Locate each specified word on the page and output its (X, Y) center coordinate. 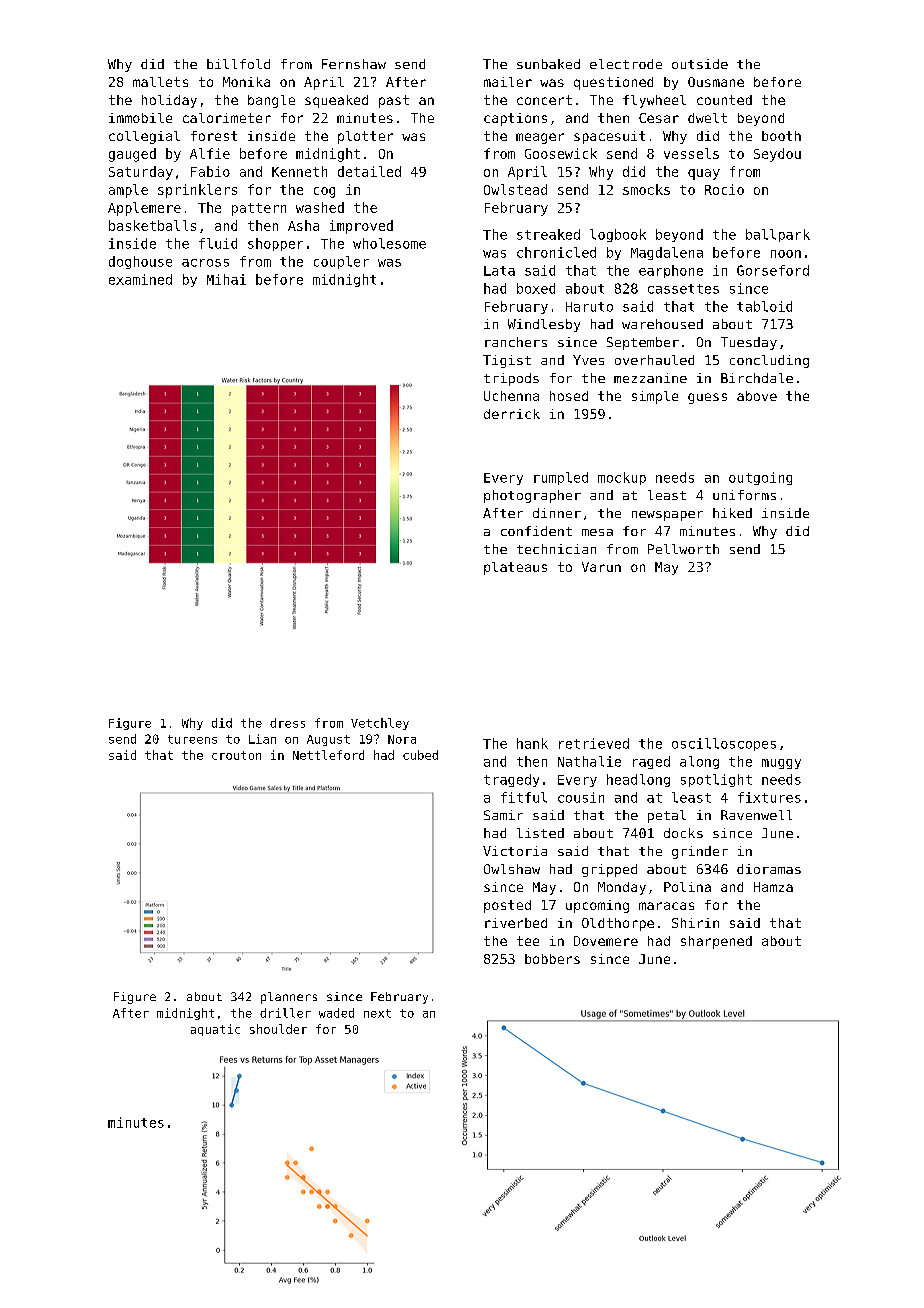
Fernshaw (354, 64)
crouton (236, 755)
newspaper (667, 516)
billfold (238, 64)
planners (289, 998)
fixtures (769, 797)
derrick (512, 414)
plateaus (515, 568)
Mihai (226, 279)
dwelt (707, 118)
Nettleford (328, 755)
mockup (622, 478)
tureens (192, 739)
